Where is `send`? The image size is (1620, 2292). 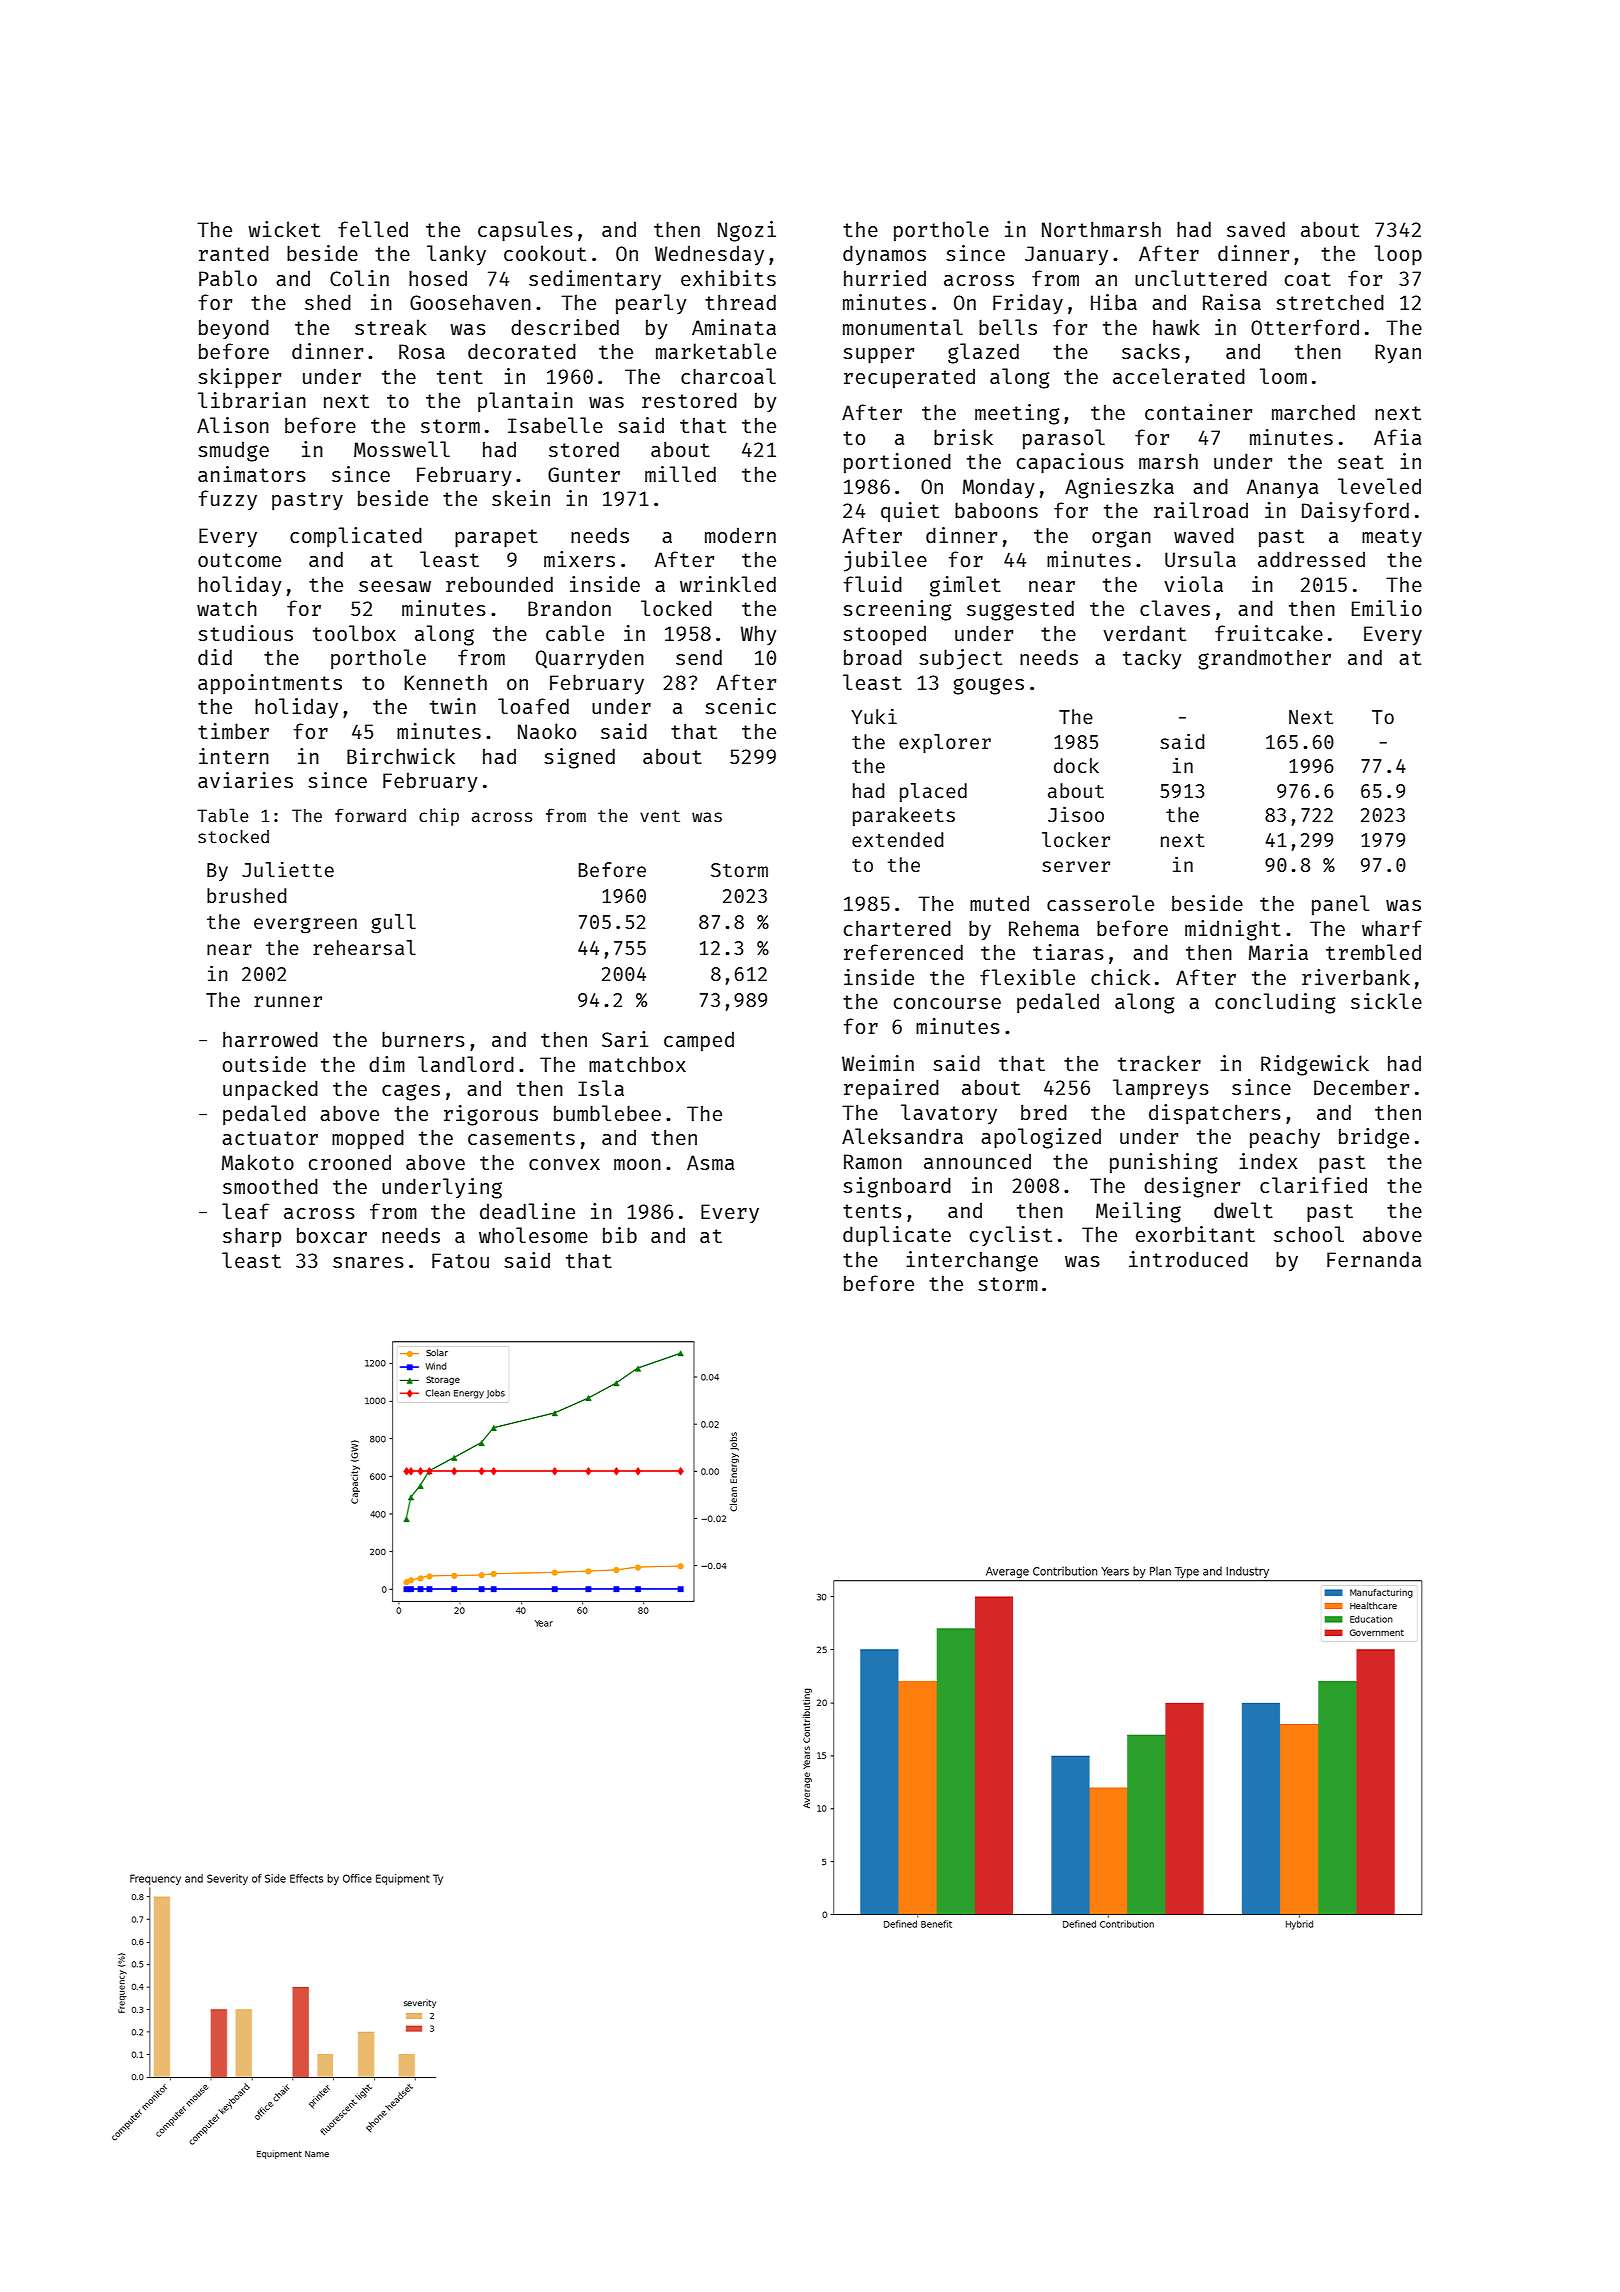 send is located at coordinates (699, 657).
